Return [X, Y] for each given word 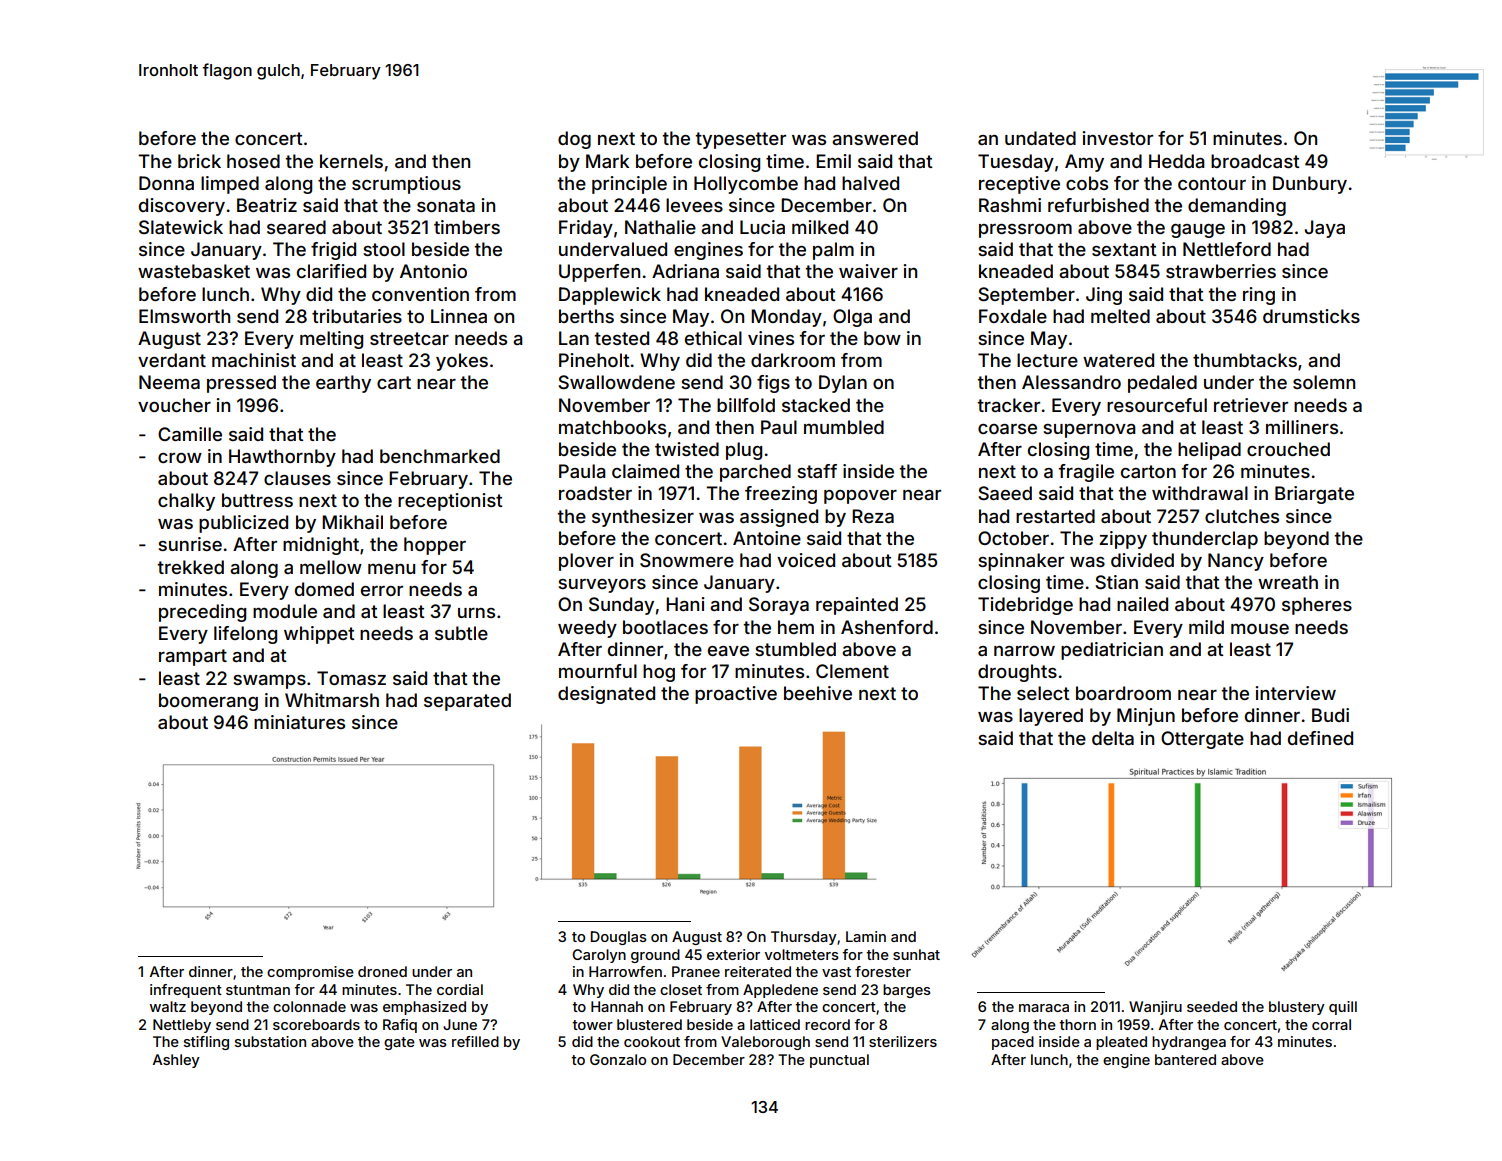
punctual [839, 1061]
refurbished [1098, 205]
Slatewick [181, 227]
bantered [1185, 1059]
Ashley [176, 1061]
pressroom [1025, 230]
